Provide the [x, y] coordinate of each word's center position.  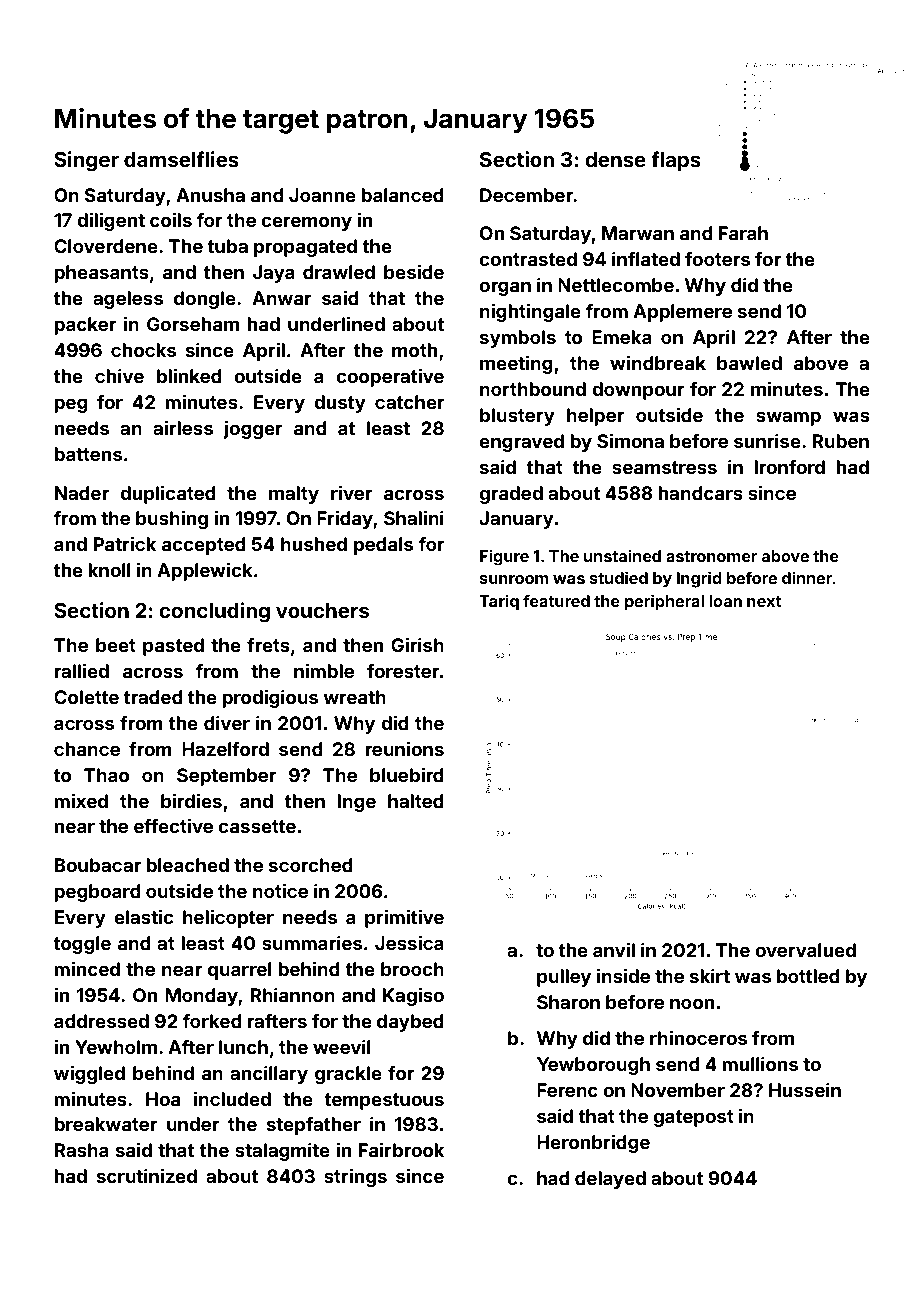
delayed [610, 1180]
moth [414, 350]
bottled [808, 976]
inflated [646, 259]
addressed [101, 1021]
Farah [743, 233]
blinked [189, 376]
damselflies [181, 159]
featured [556, 600]
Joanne [322, 195]
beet [116, 645]
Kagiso [413, 997]
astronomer [711, 556]
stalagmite [282, 1152]
